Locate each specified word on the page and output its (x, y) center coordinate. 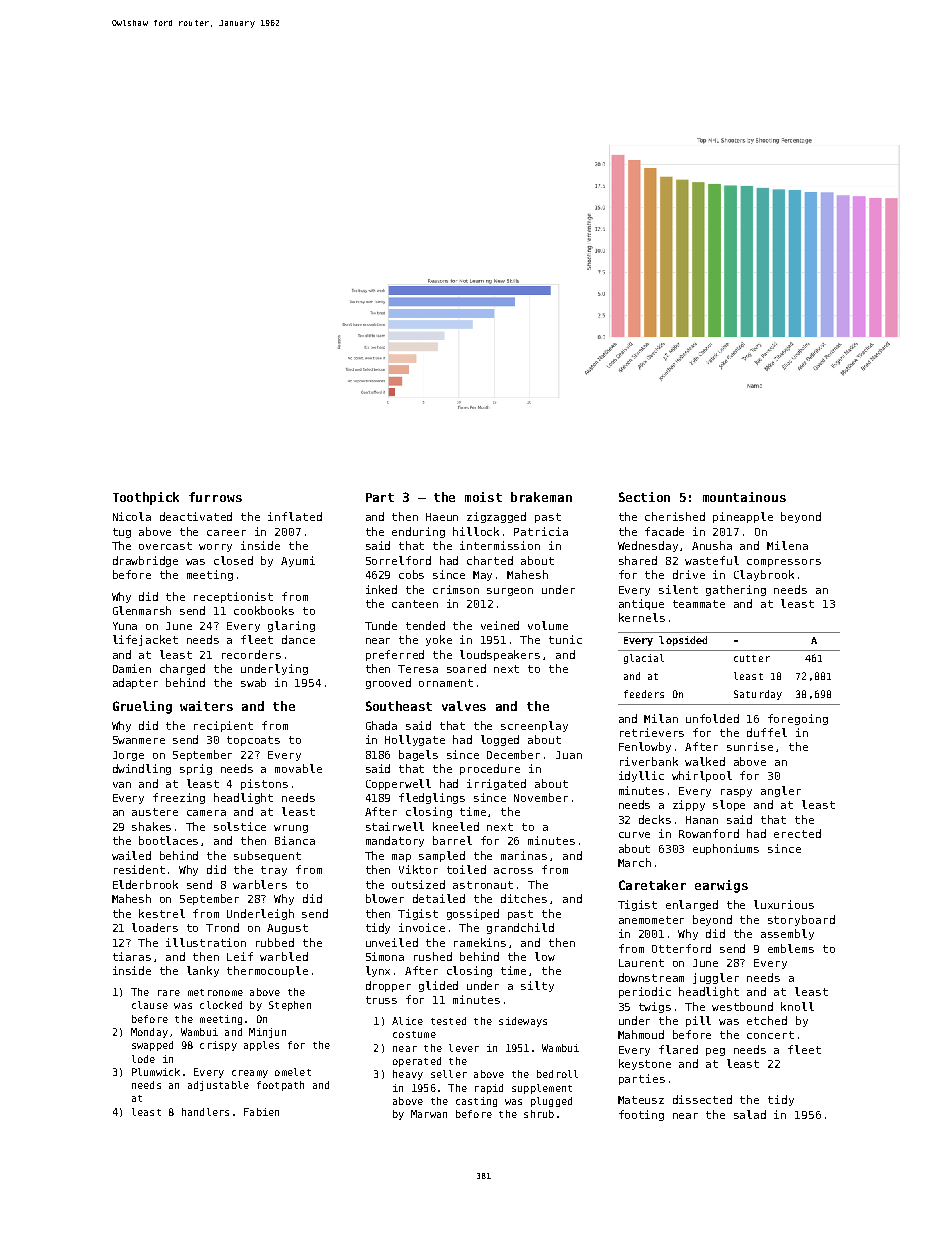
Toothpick (146, 498)
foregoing (798, 719)
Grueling (142, 707)
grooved (388, 683)
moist (483, 497)
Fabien (261, 1112)
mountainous (744, 497)
